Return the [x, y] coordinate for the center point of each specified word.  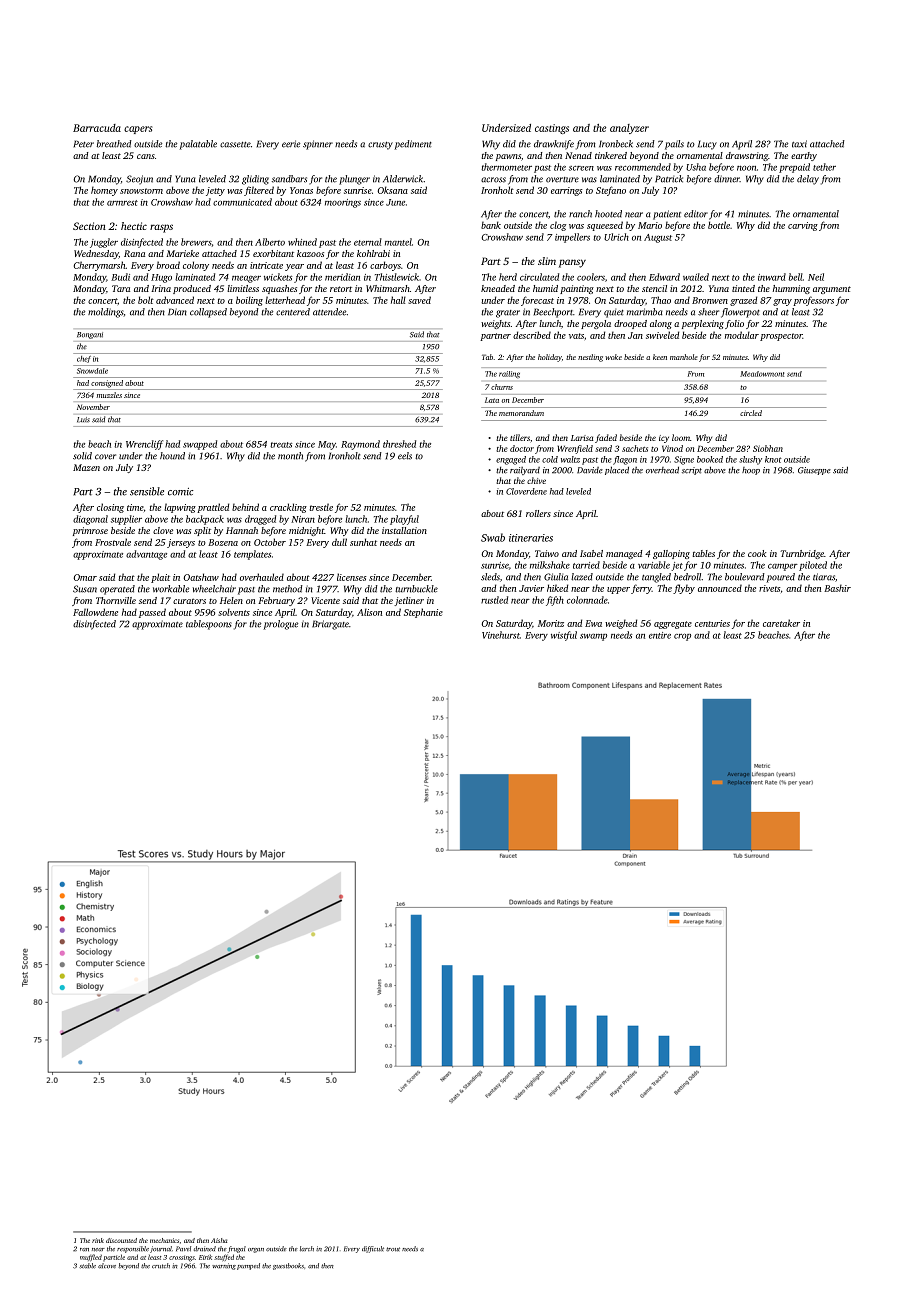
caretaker [781, 623]
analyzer [629, 129]
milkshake [550, 565]
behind [245, 507]
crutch [161, 1266]
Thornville [116, 600]
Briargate [330, 625]
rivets [769, 588]
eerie [291, 144]
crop [682, 637]
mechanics [164, 1240]
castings [552, 129]
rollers [538, 513]
